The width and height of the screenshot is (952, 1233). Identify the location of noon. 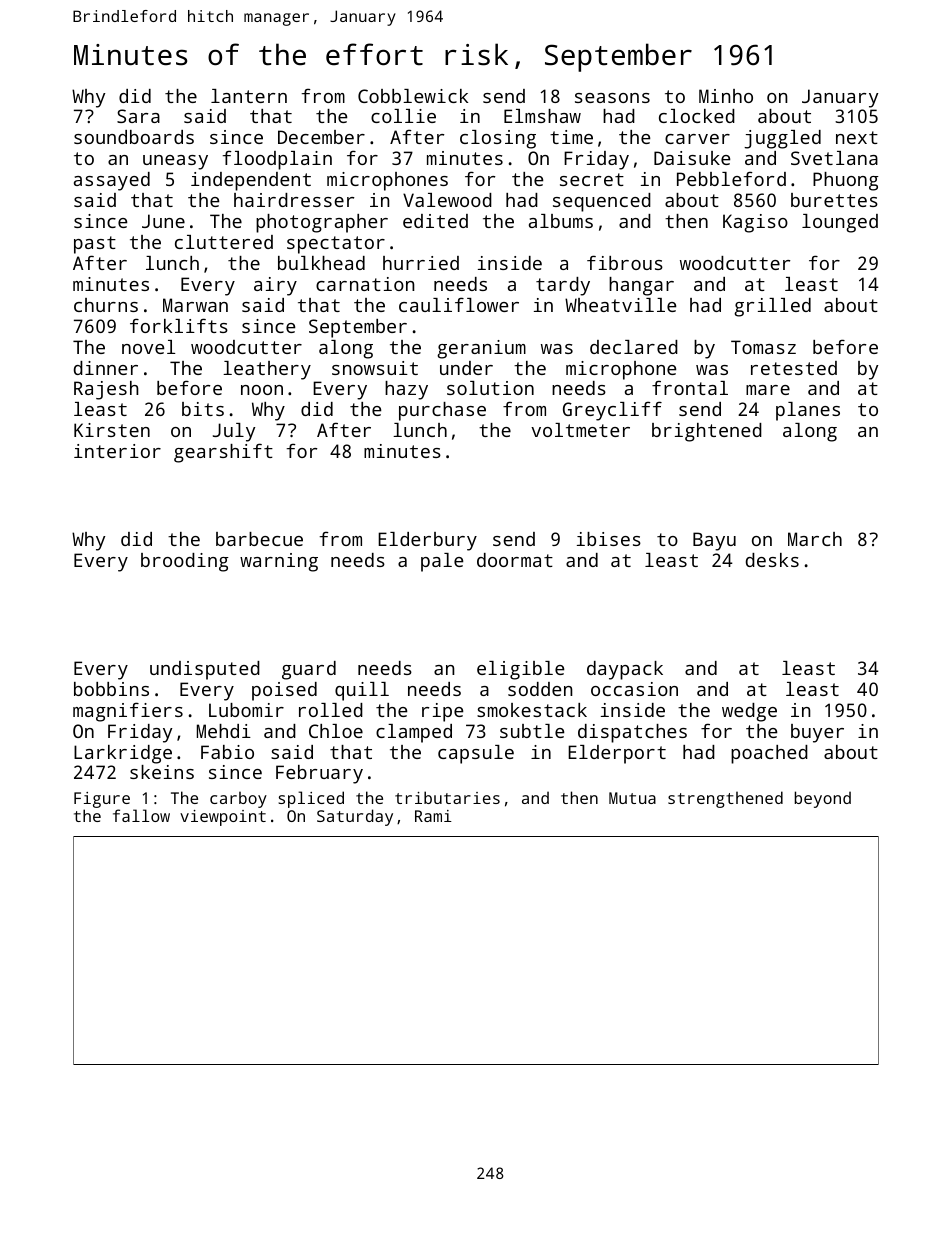
(262, 390).
